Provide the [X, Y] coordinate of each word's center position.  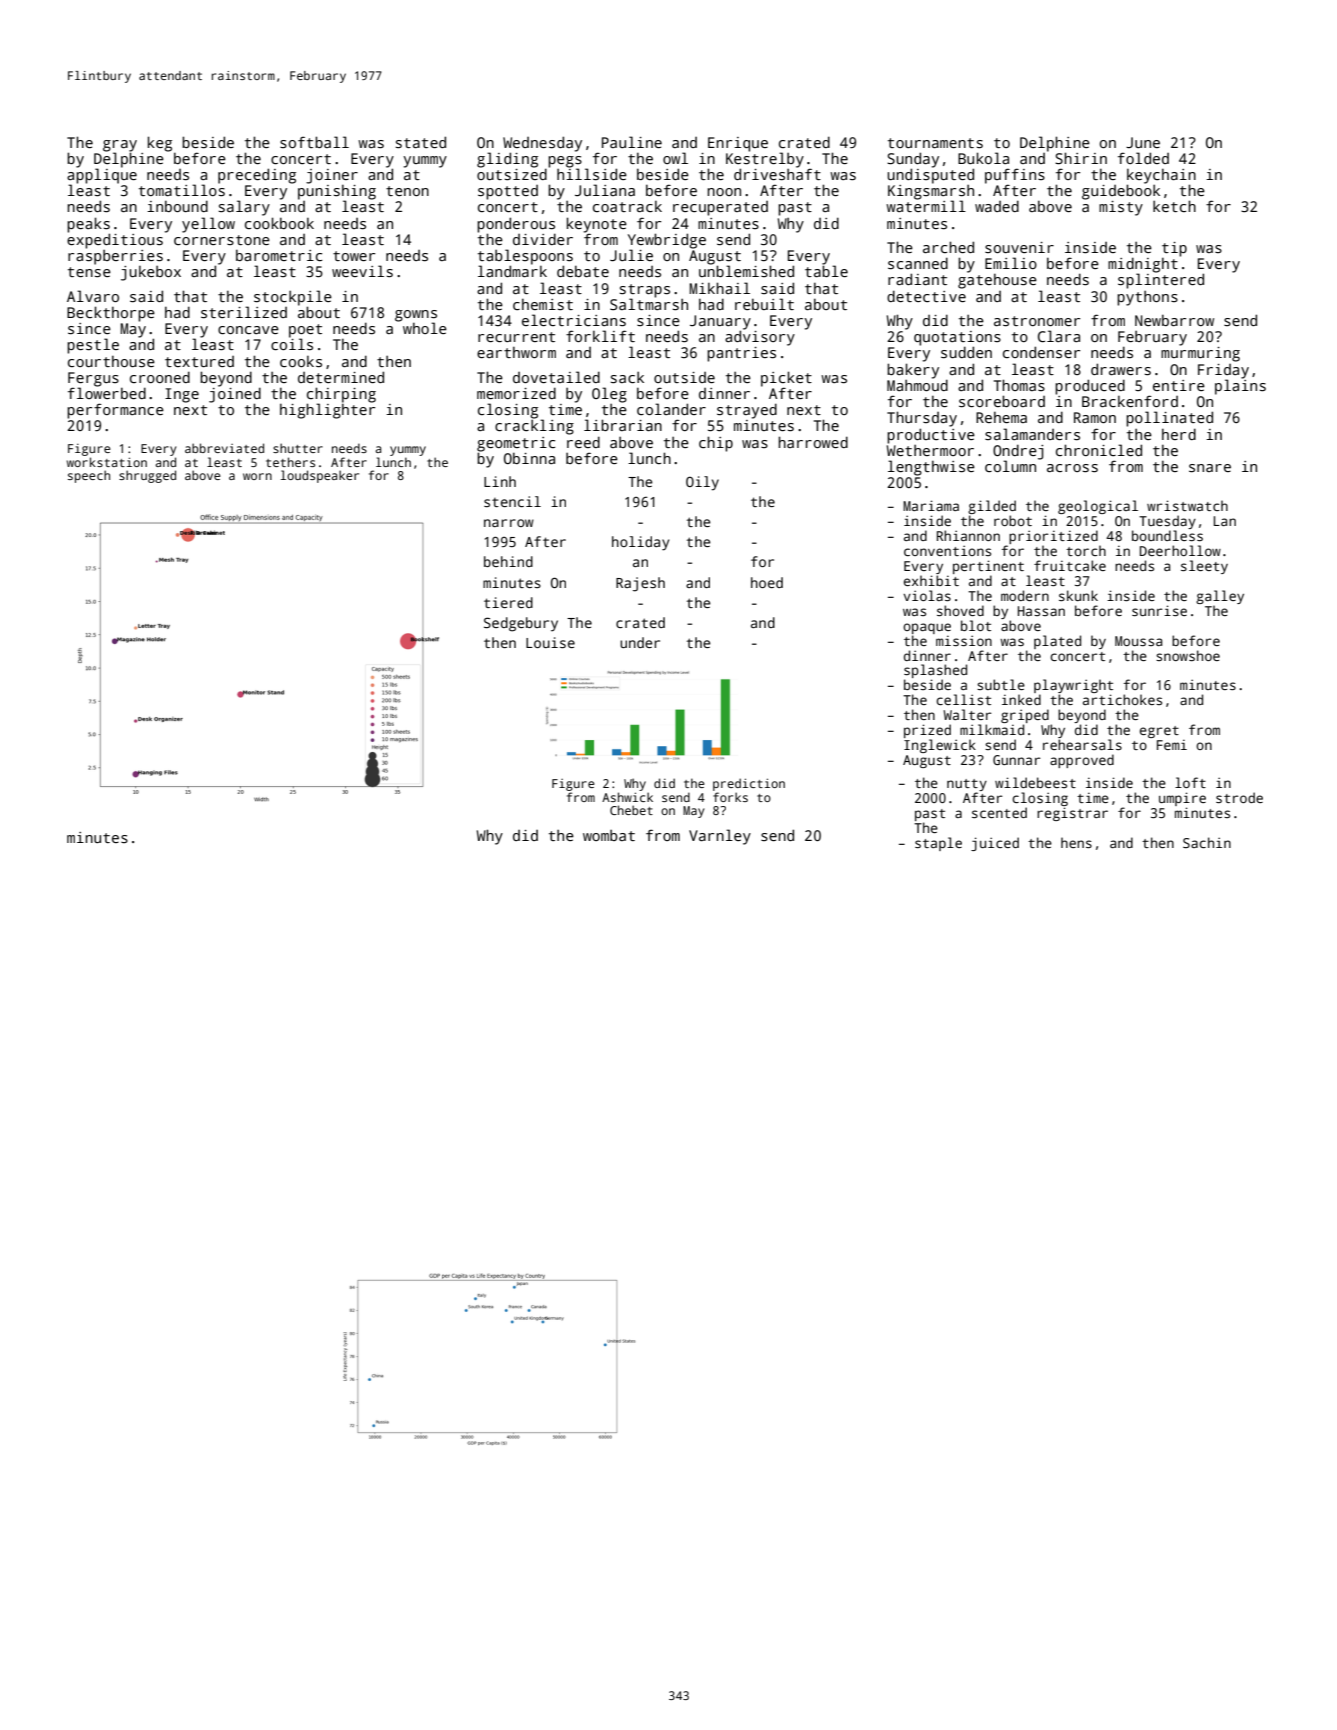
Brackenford [1130, 401]
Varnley [720, 837]
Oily [702, 483]
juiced [995, 844]
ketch [1174, 206]
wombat [609, 835]
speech [89, 476]
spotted [508, 192]
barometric [279, 255]
